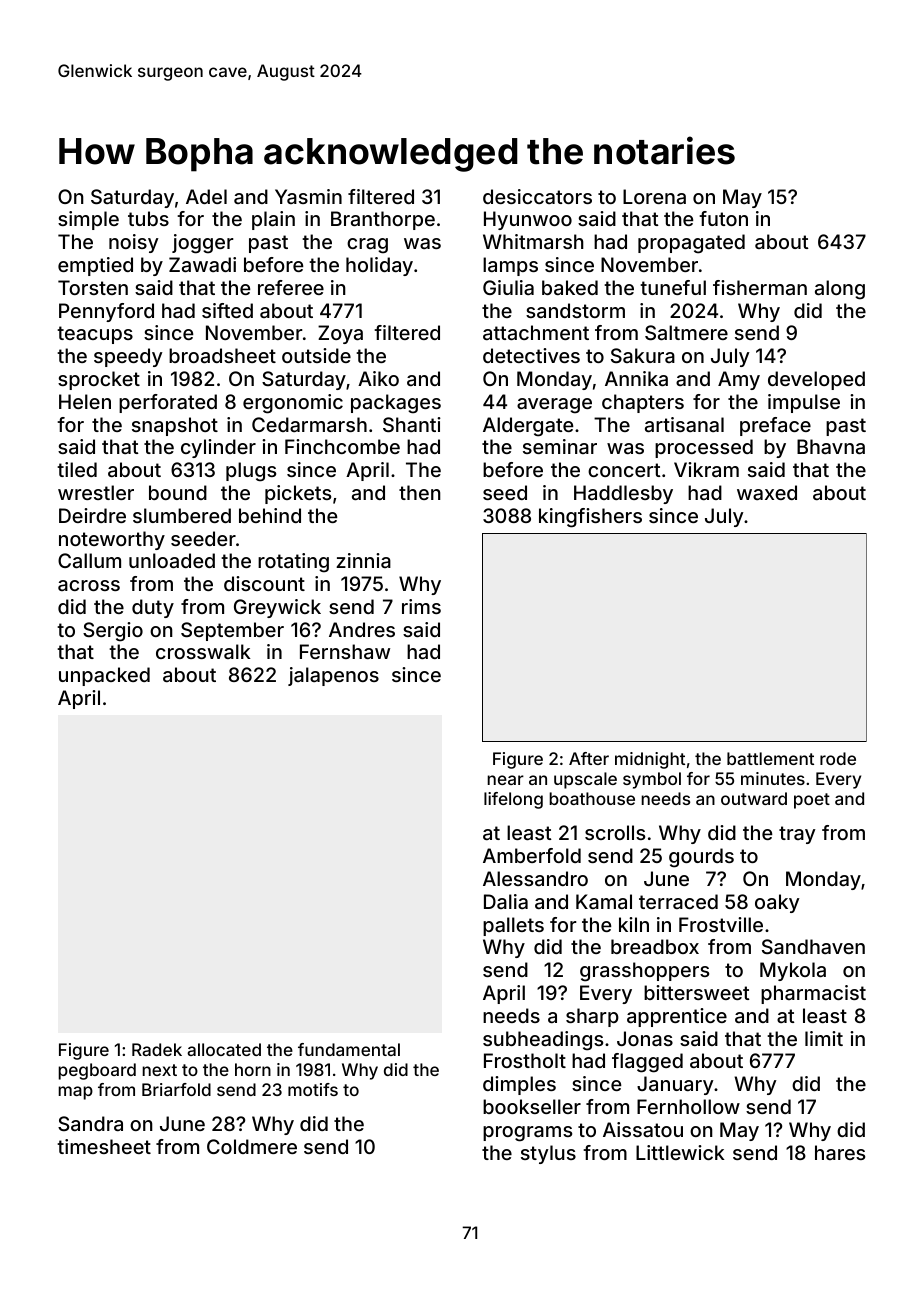  Describe the element at coordinates (831, 446) in the screenshot. I see `Bhavna` at that location.
